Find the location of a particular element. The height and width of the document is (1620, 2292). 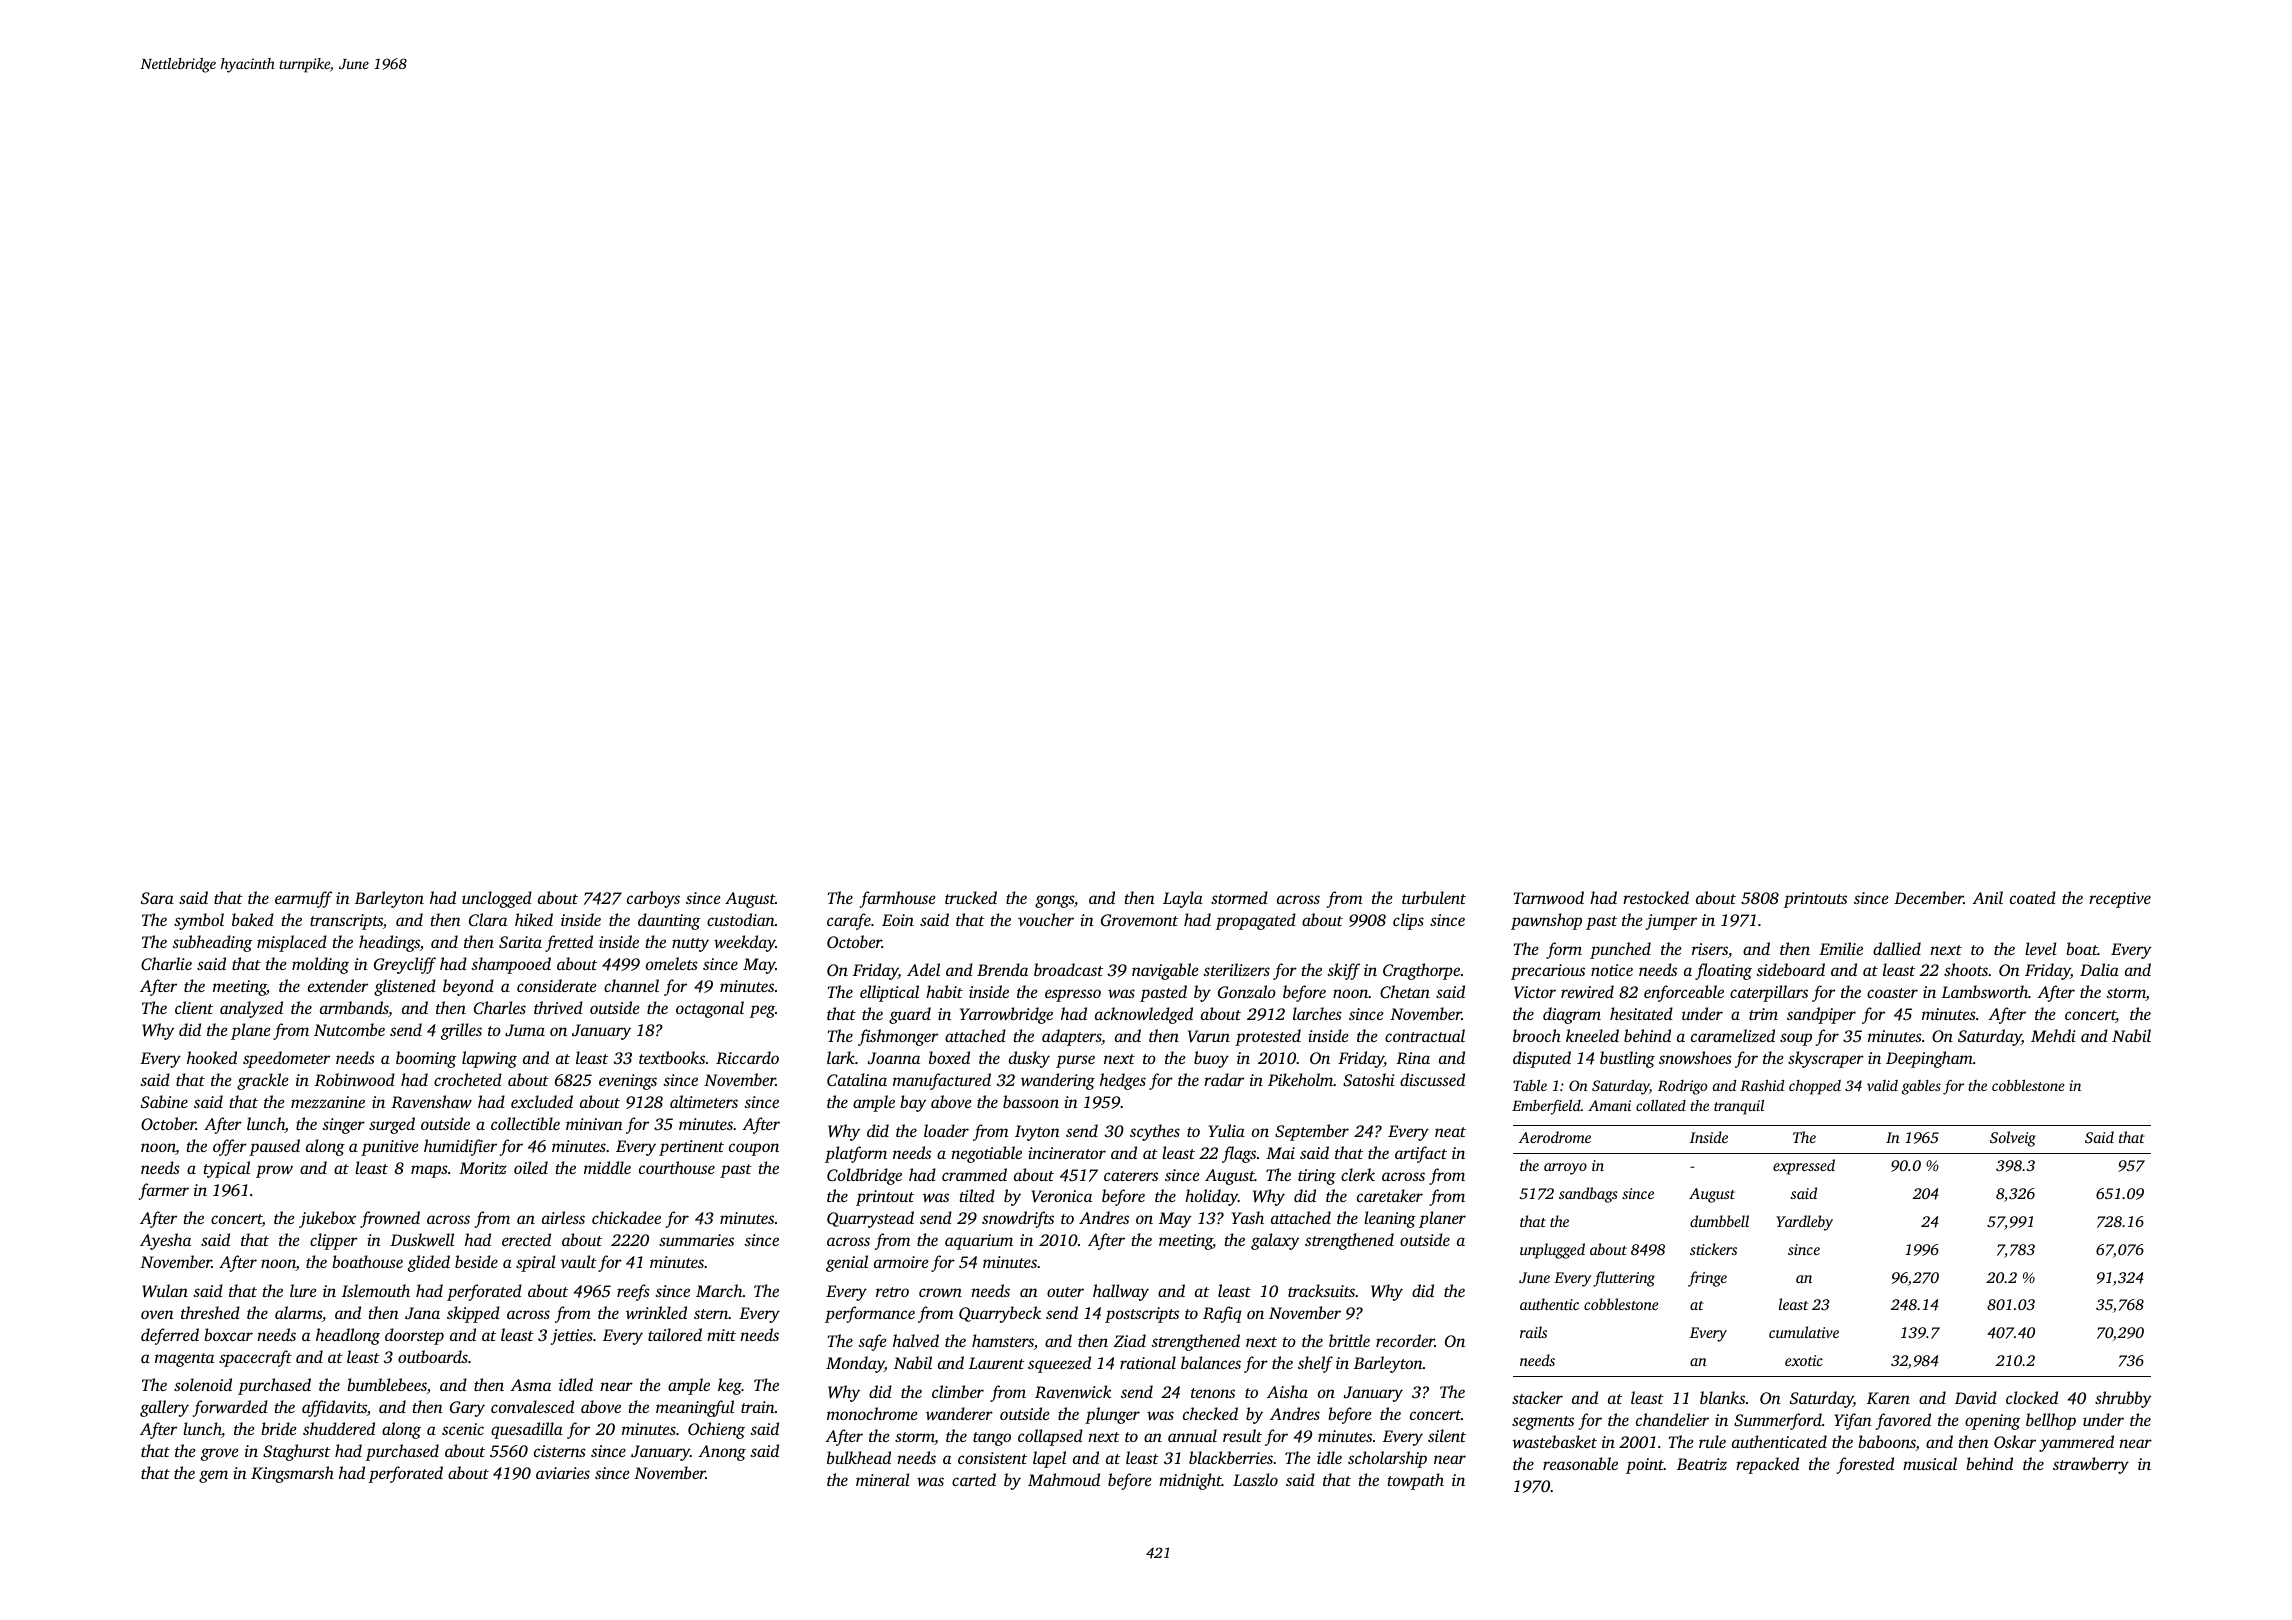

sterilizers is located at coordinates (1236, 969).
